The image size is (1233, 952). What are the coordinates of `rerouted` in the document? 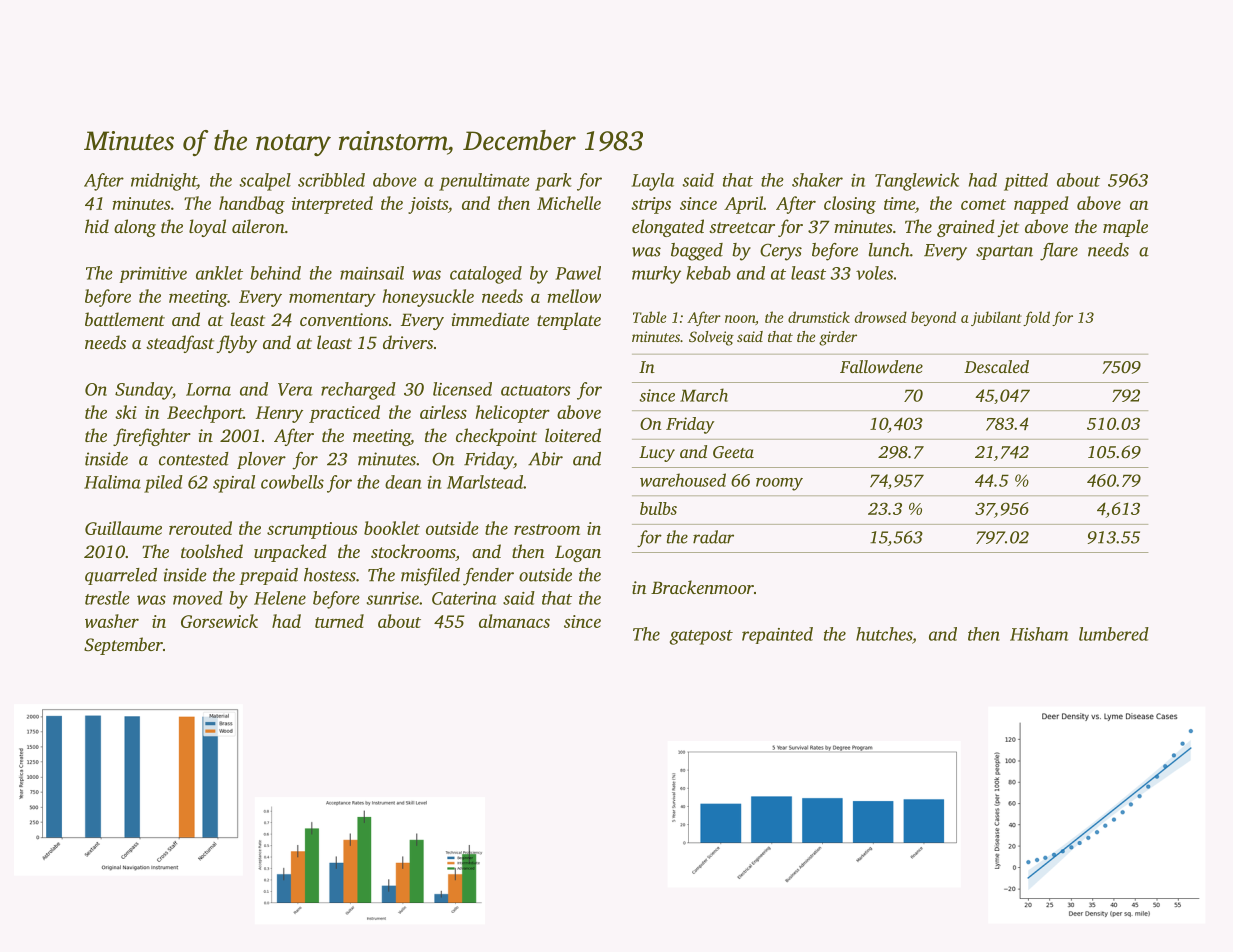 It's located at (200, 528).
